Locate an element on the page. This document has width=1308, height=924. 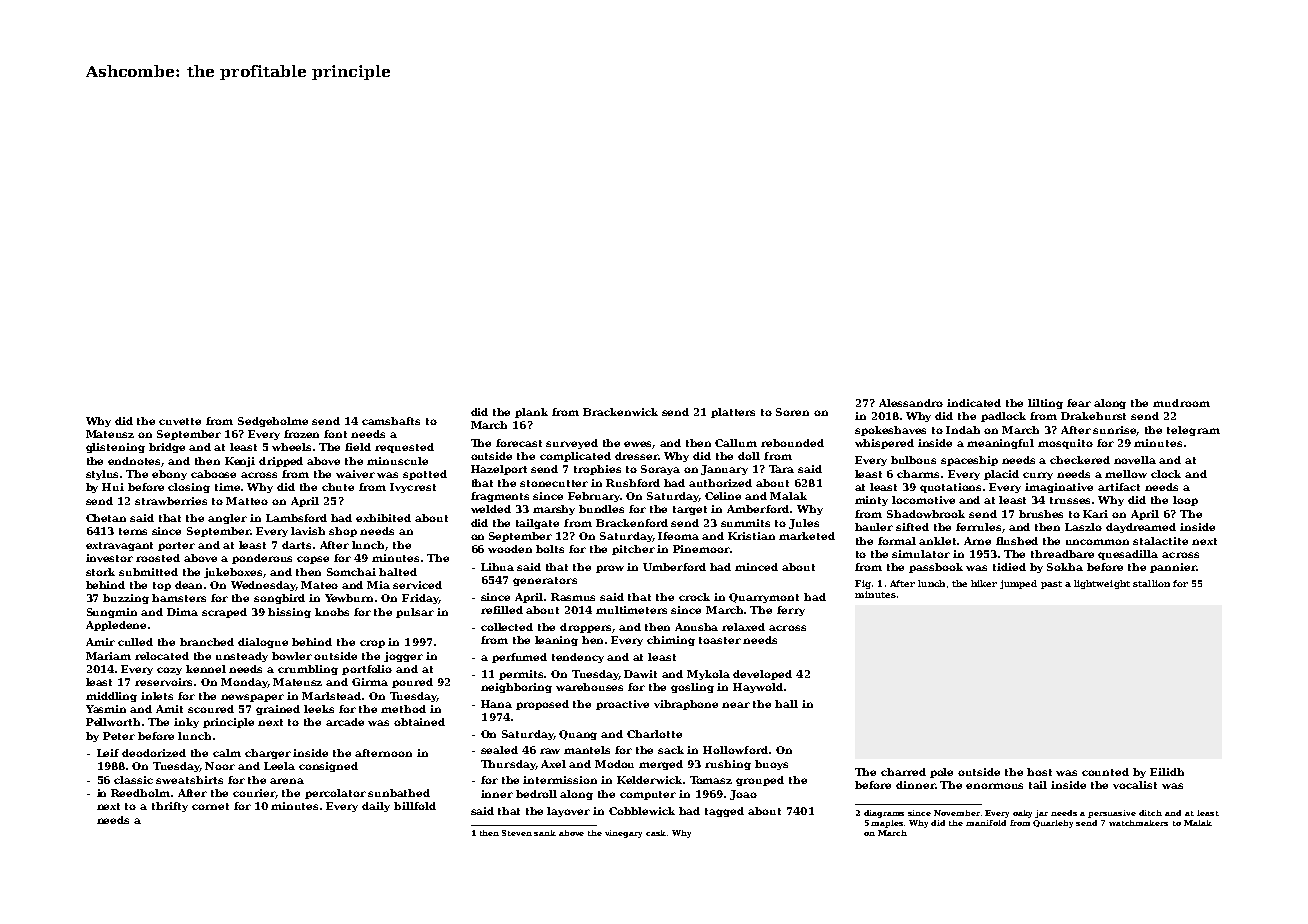
Alessandro is located at coordinates (911, 403).
